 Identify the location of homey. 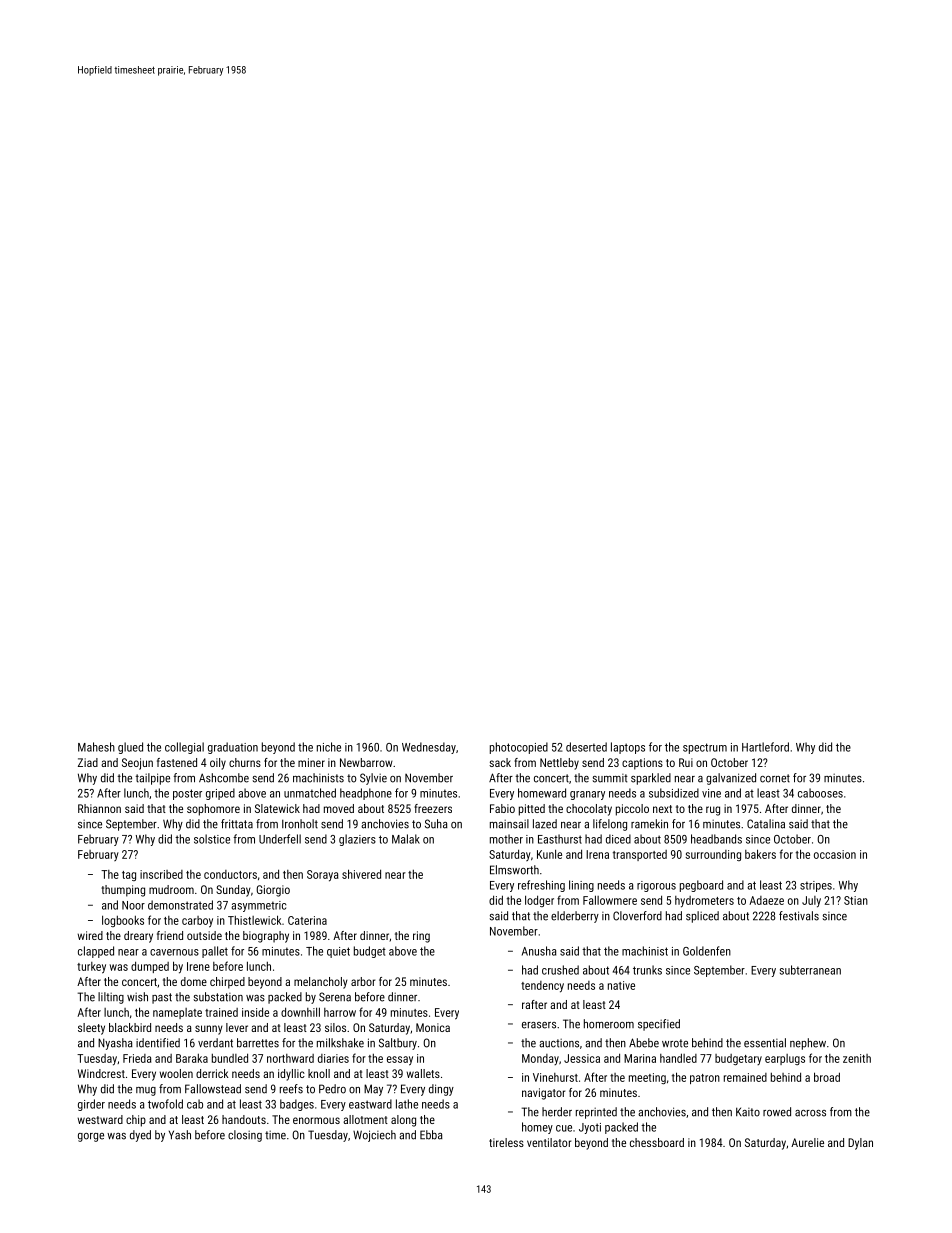
(537, 1128).
